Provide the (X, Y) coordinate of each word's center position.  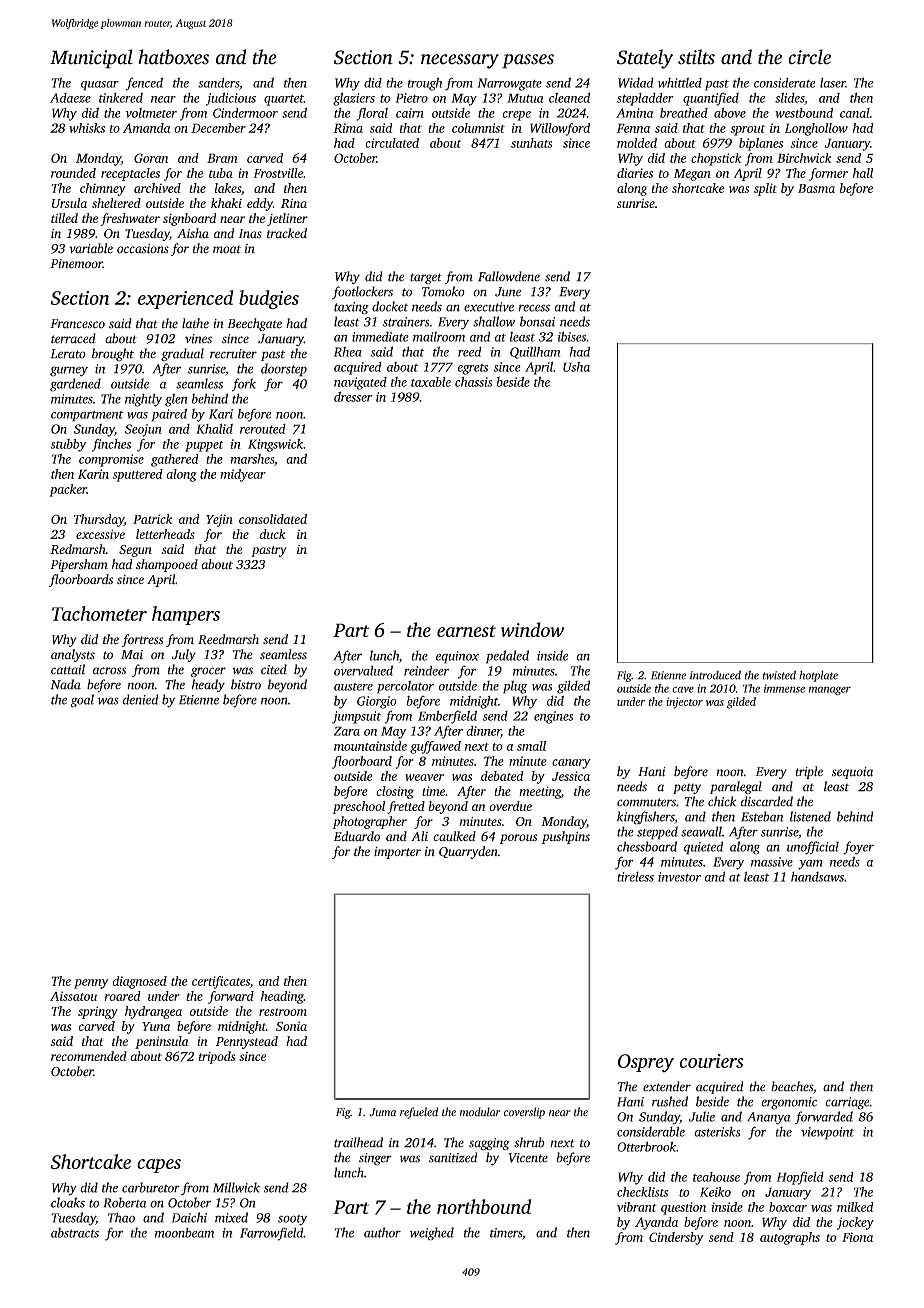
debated (502, 776)
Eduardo (357, 836)
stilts (696, 57)
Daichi (189, 1217)
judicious (231, 99)
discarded (767, 801)
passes (528, 61)
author (382, 1232)
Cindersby (676, 1238)
